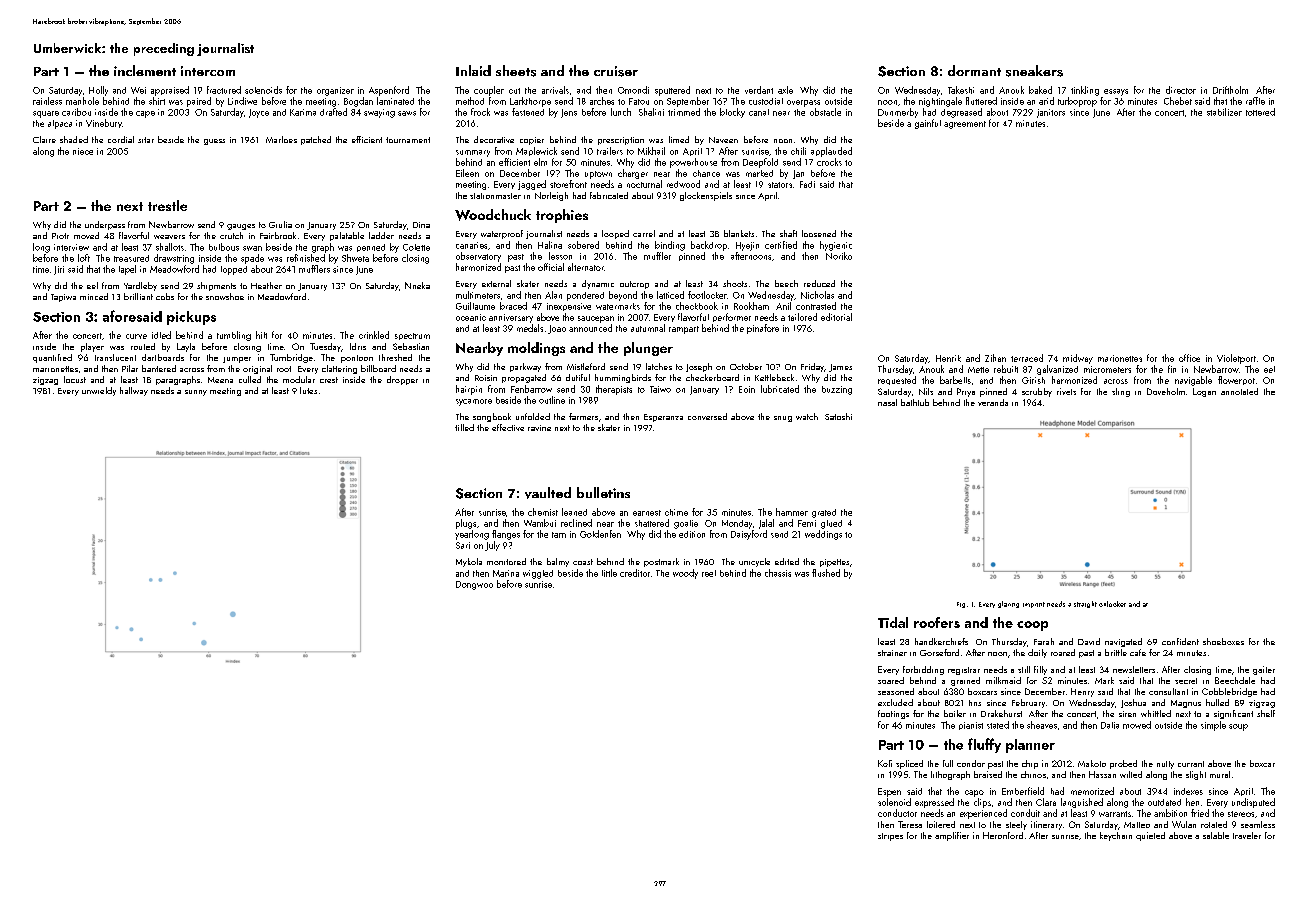  Describe the element at coordinates (952, 836) in the page. I see `amplifier` at that location.
